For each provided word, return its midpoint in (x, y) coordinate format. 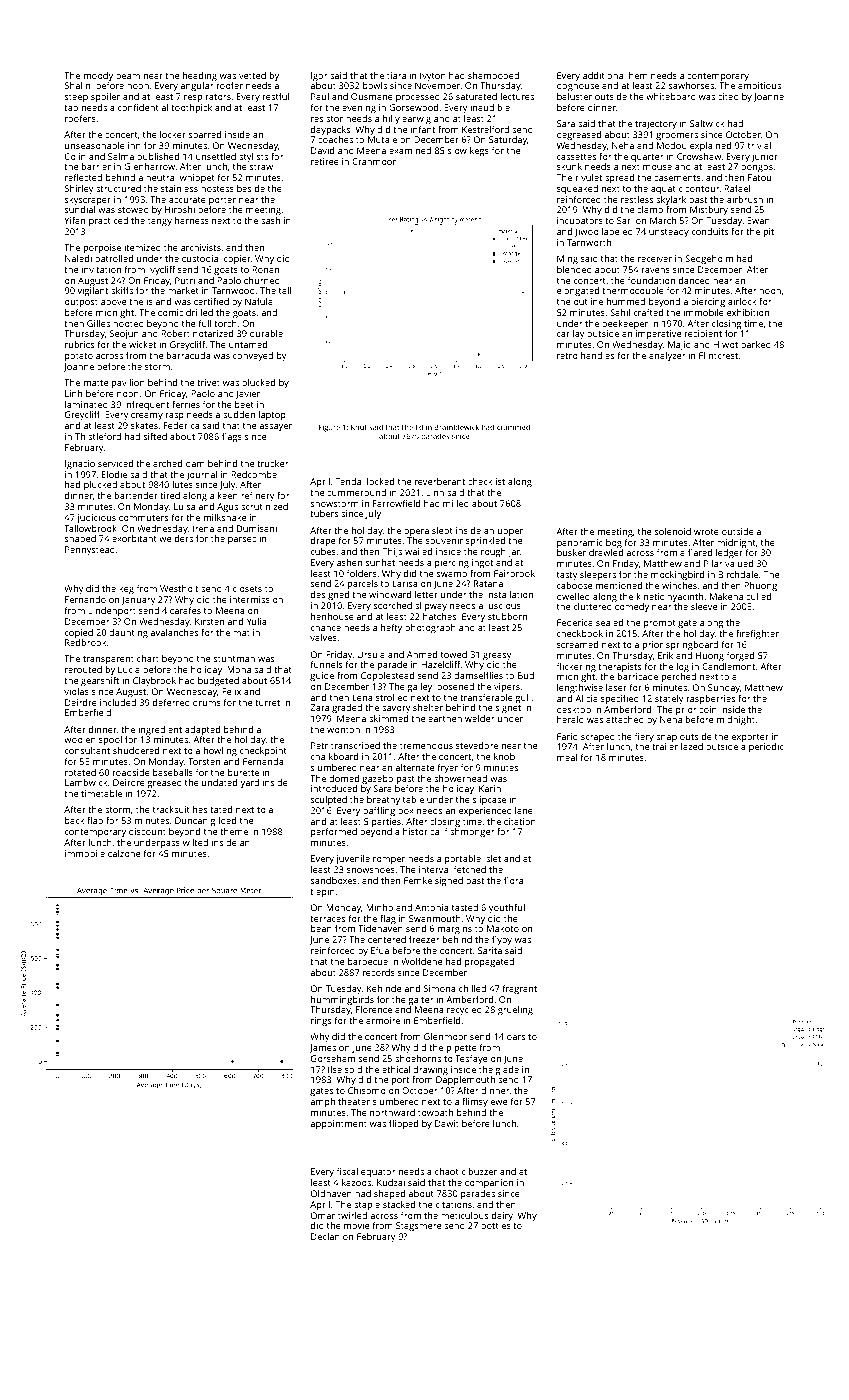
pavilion (128, 383)
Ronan (265, 269)
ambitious (759, 85)
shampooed (493, 76)
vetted (252, 75)
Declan (325, 1236)
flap (95, 821)
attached (625, 719)
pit (769, 232)
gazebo (377, 779)
